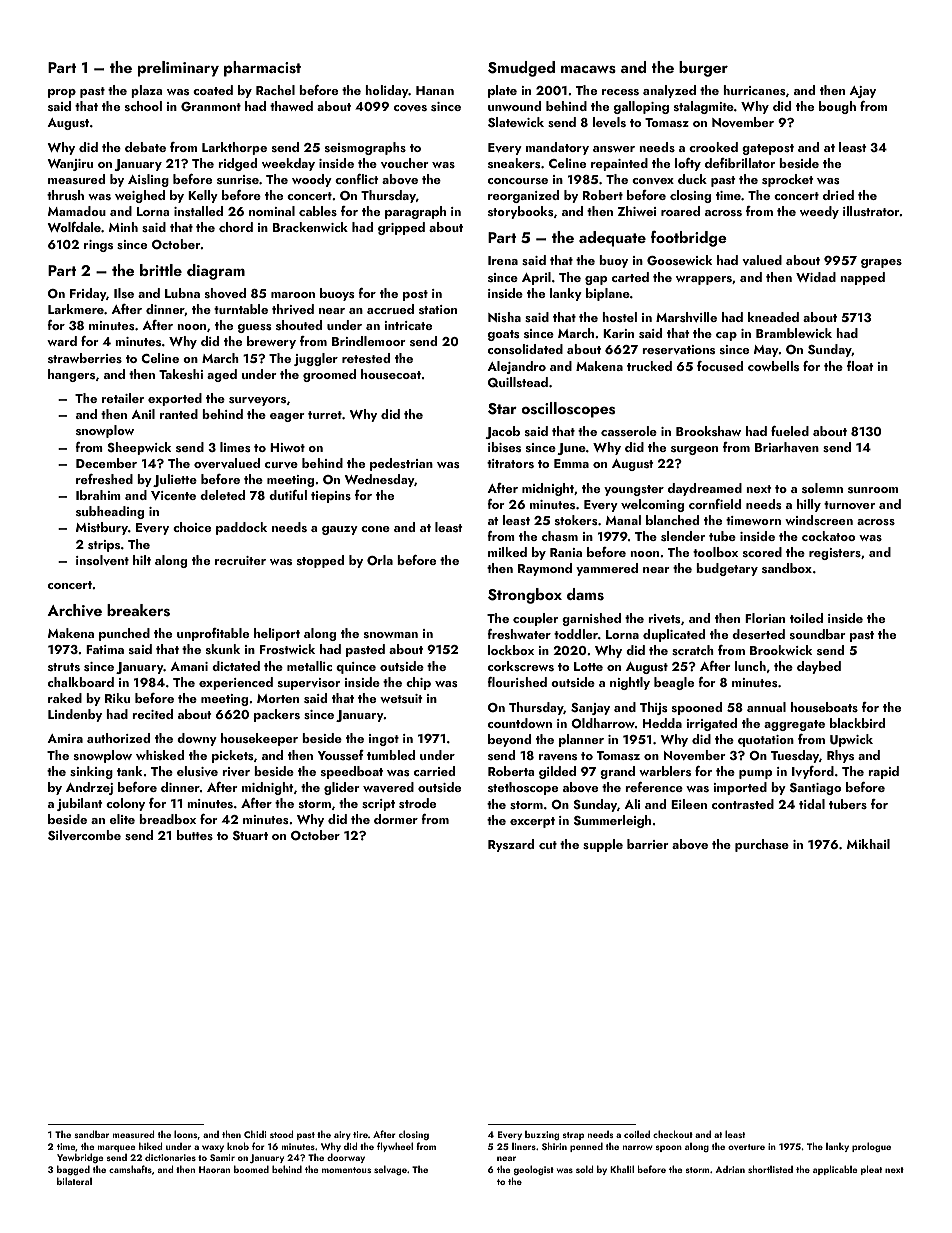 Image resolution: width=952 pixels, height=1233 pixels. Describe the element at coordinates (883, 772) in the screenshot. I see `rapid` at that location.
